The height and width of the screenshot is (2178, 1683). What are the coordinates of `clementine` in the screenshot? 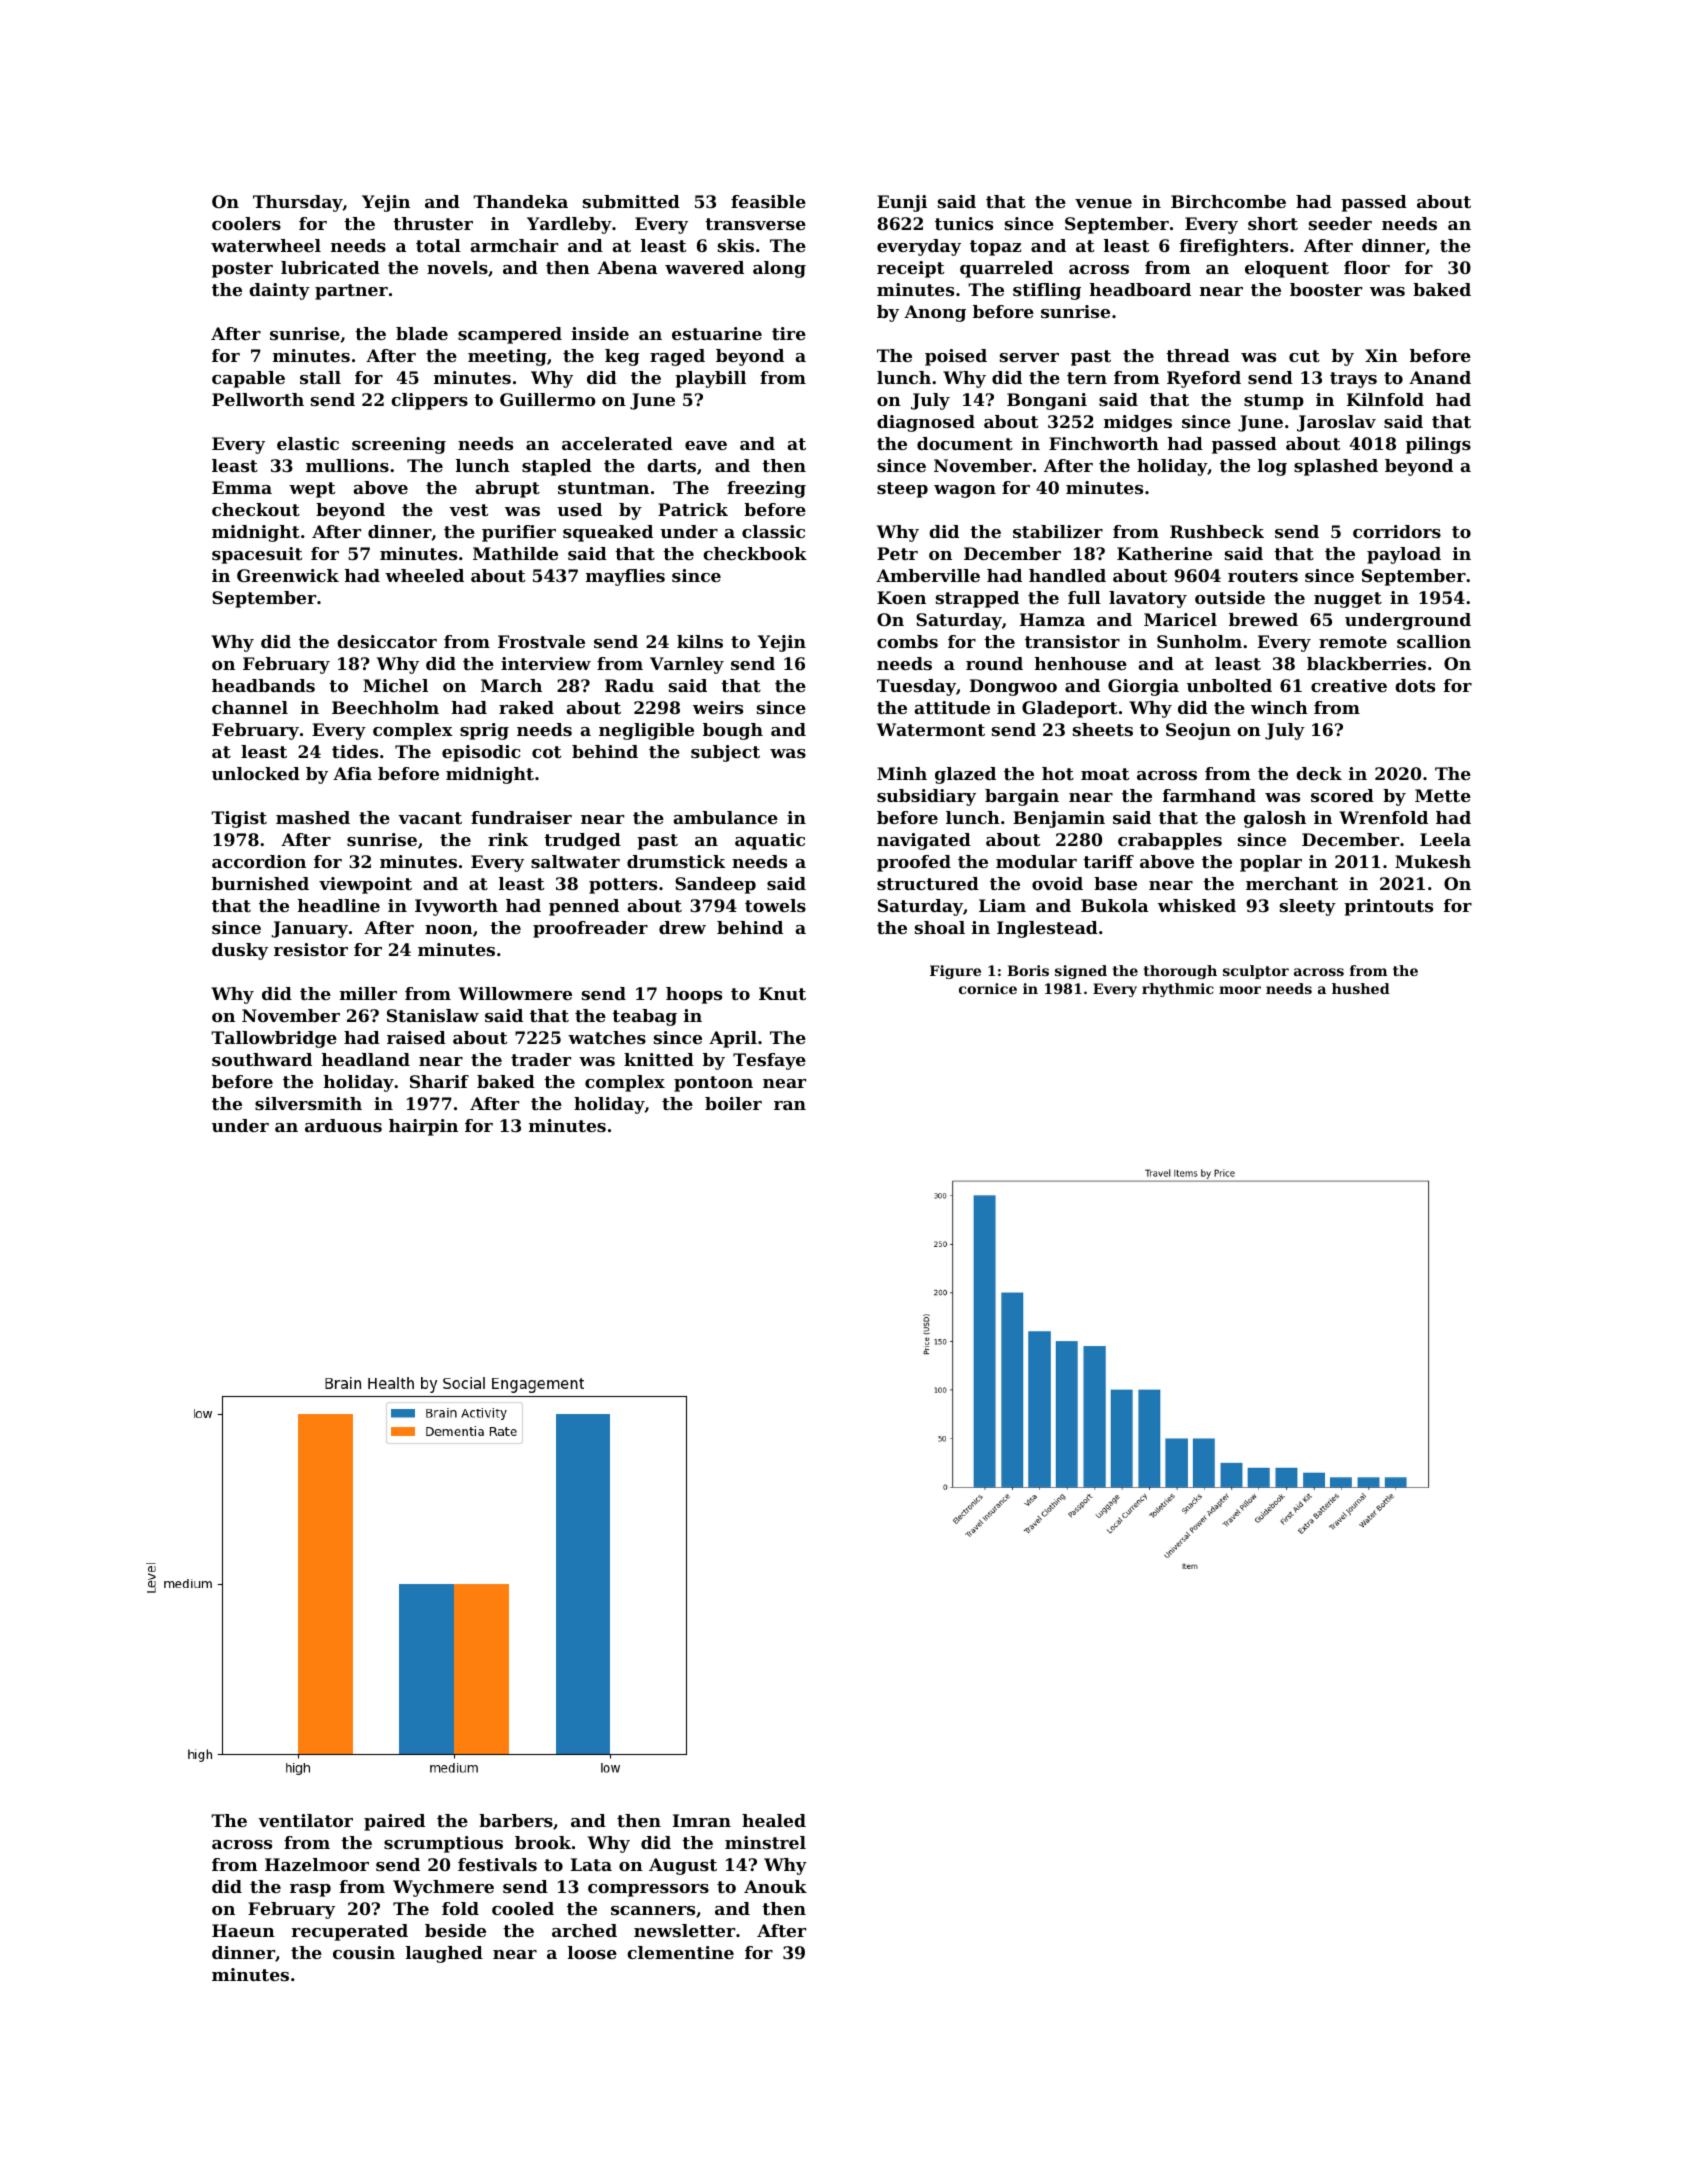 It's located at (680, 1952).
